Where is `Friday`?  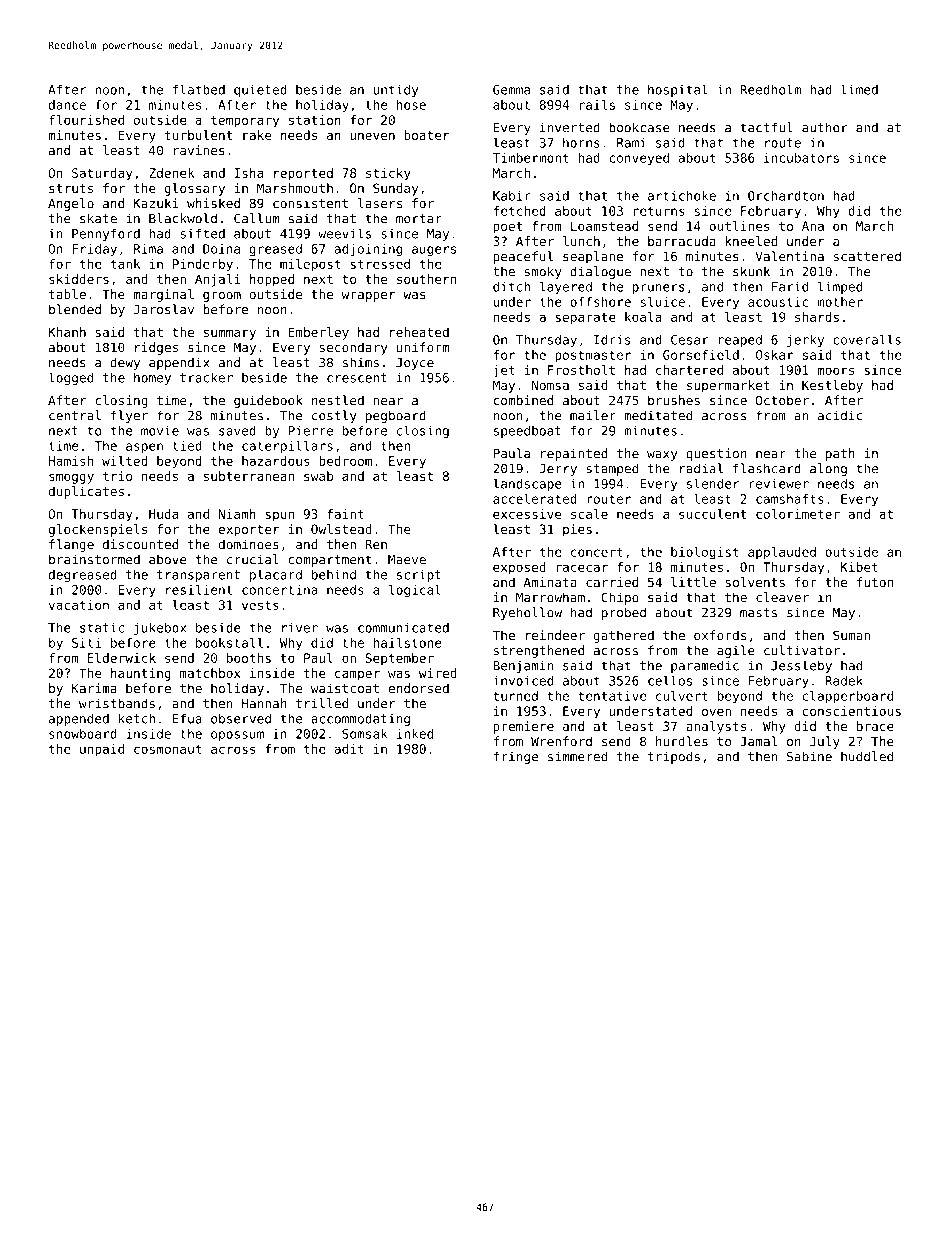
Friday is located at coordinates (94, 250).
